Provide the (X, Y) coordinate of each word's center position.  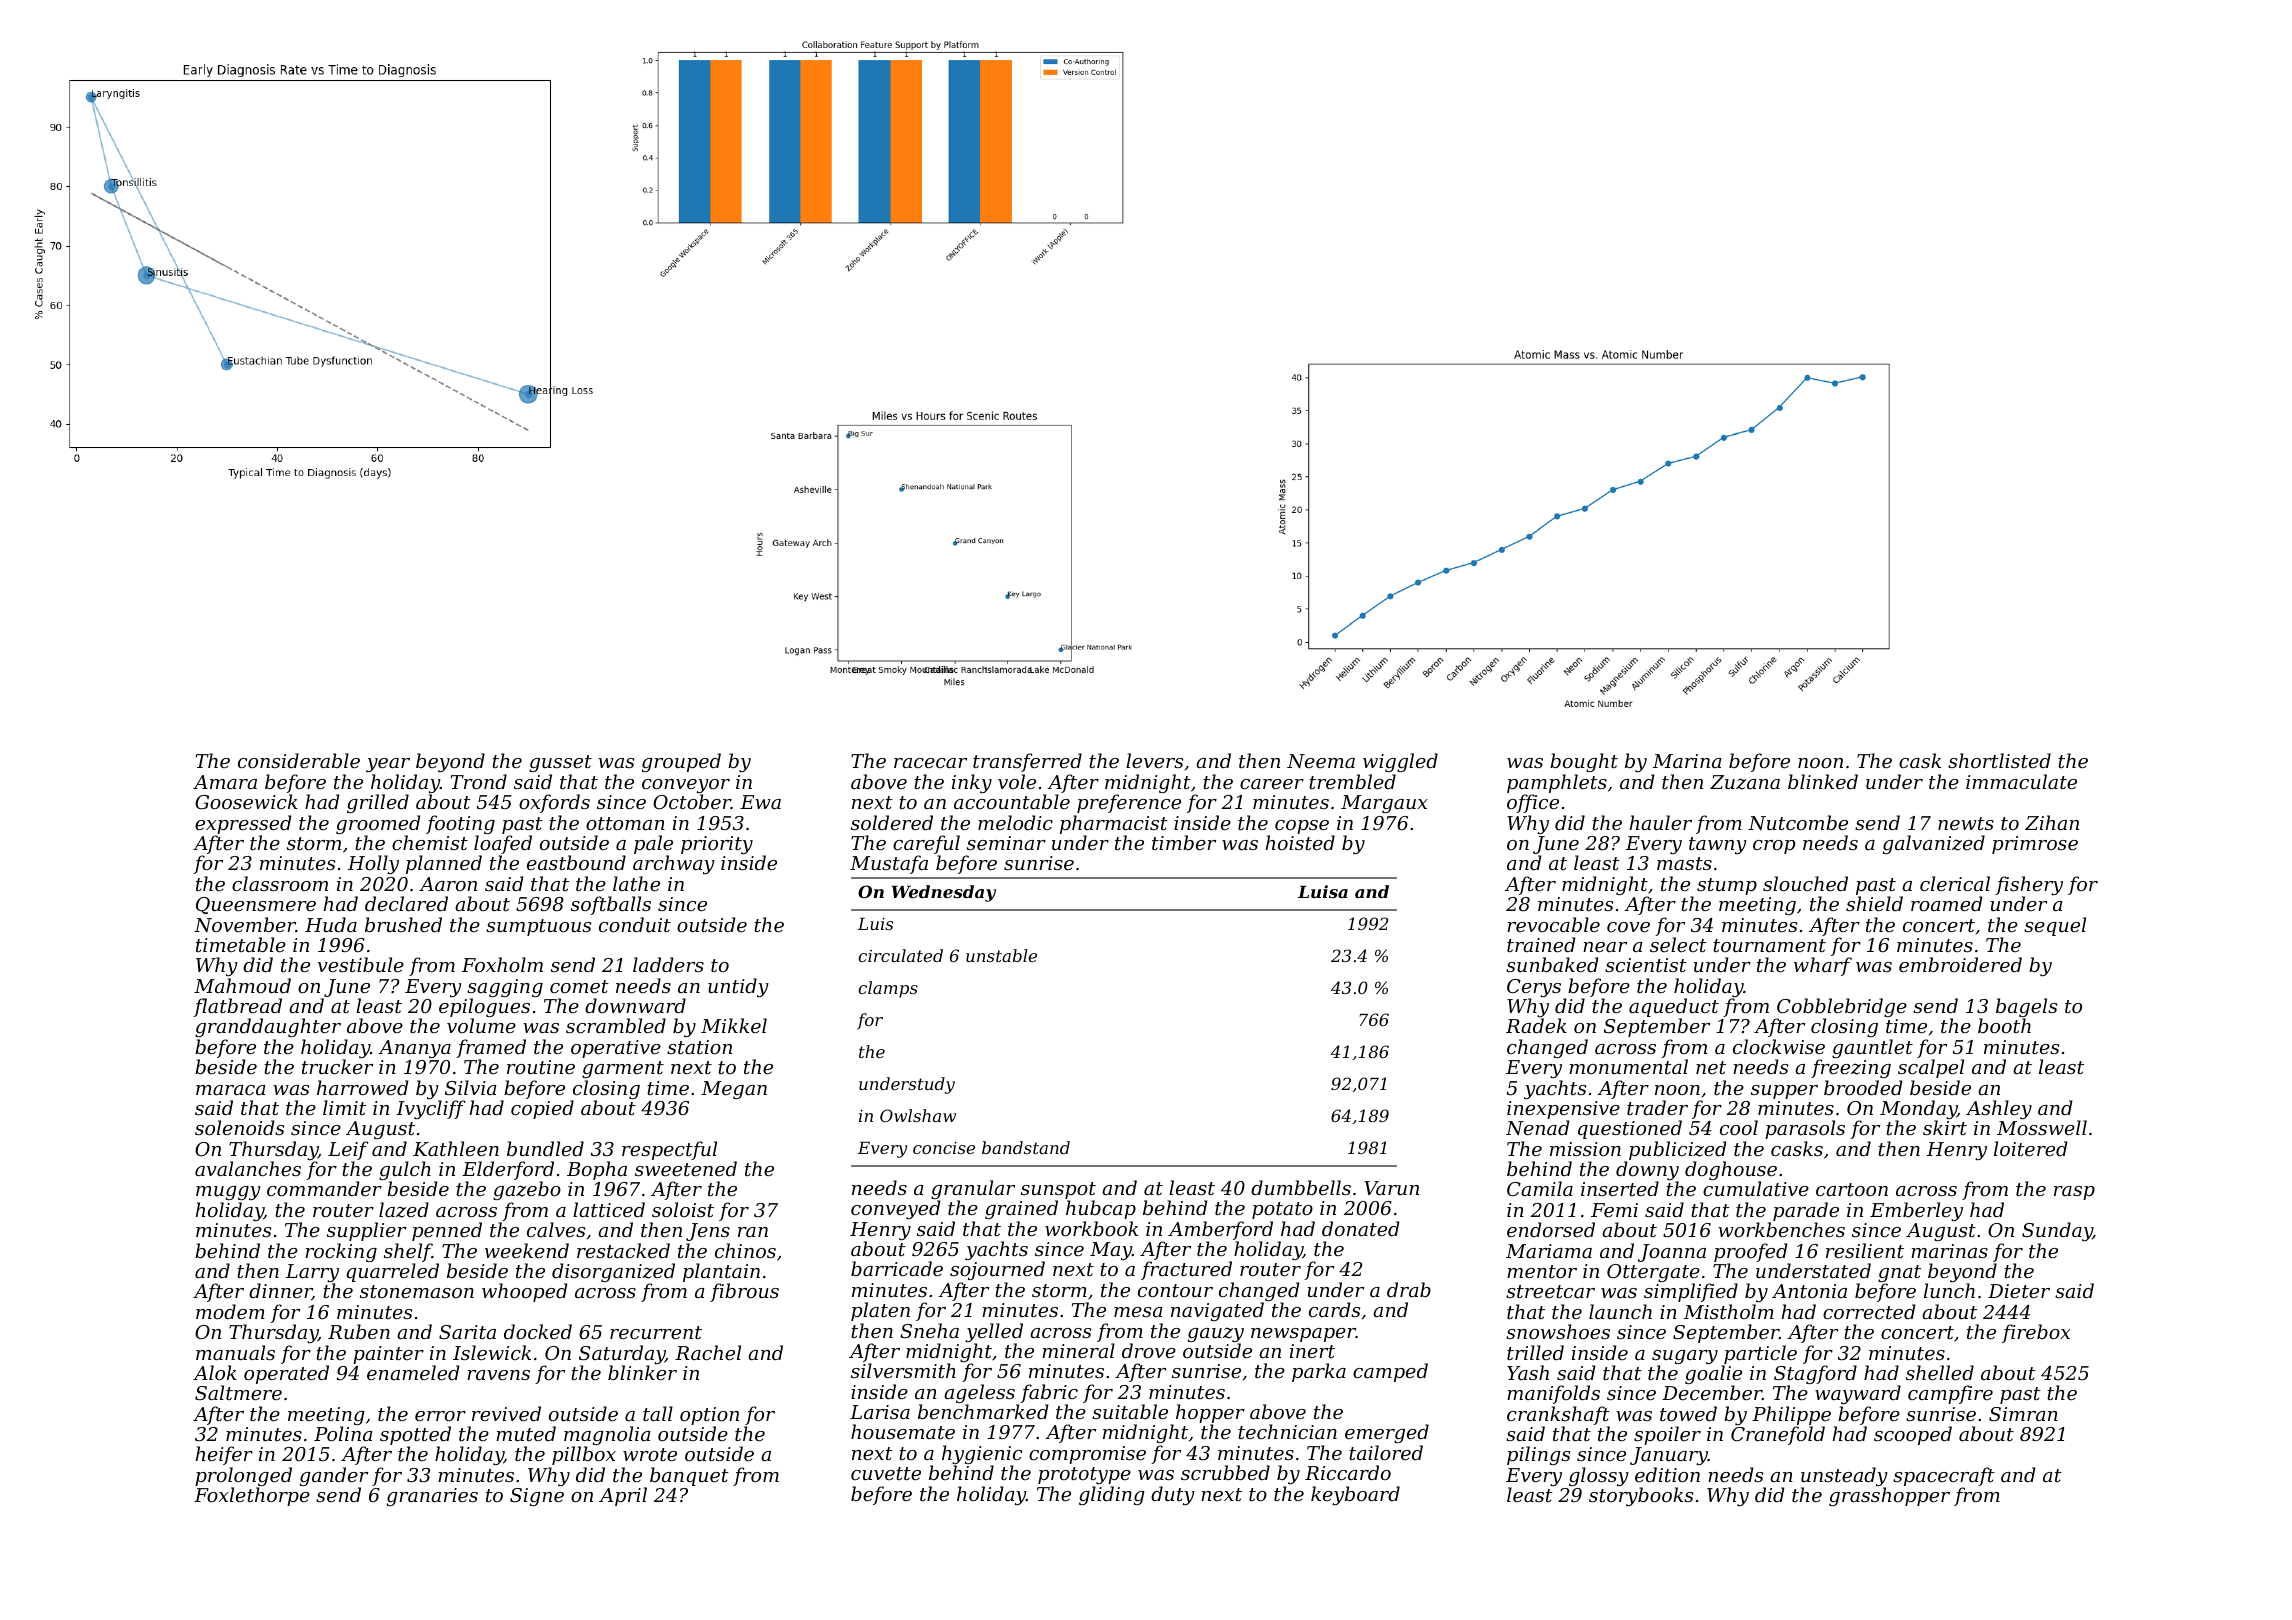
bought (1584, 762)
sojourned (997, 1271)
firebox (2036, 1333)
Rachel (708, 1352)
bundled (545, 1148)
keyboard (1355, 1495)
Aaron (448, 884)
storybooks (1641, 1496)
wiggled (1400, 762)
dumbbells (1301, 1187)
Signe (537, 1497)
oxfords (554, 803)
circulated (900, 955)
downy (1647, 1171)
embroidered (1960, 964)
